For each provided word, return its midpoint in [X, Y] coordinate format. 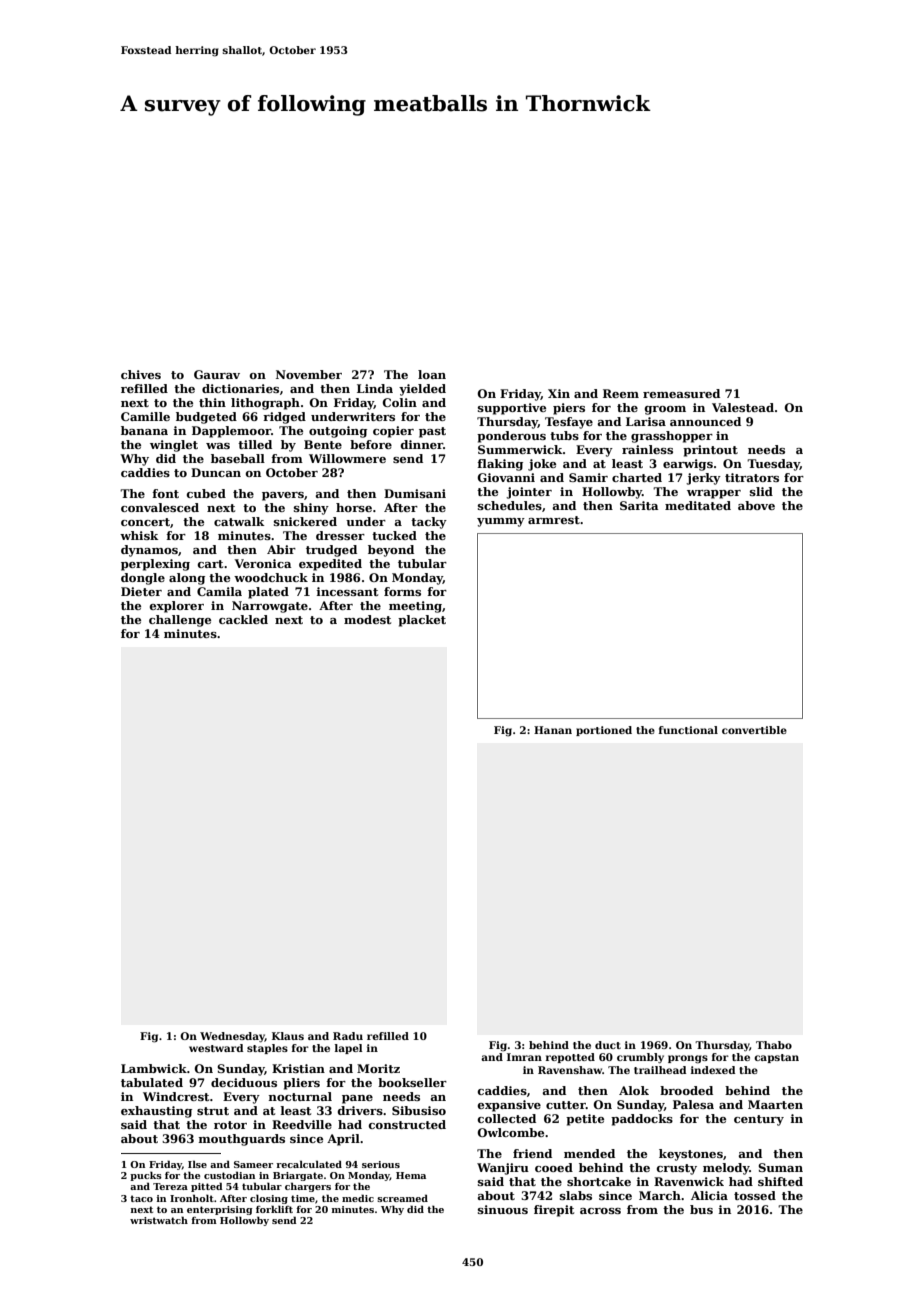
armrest [554, 520]
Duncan [216, 472]
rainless [647, 449]
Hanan [553, 730]
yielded [422, 390]
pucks [146, 1176]
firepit [554, 1211]
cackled [243, 619]
